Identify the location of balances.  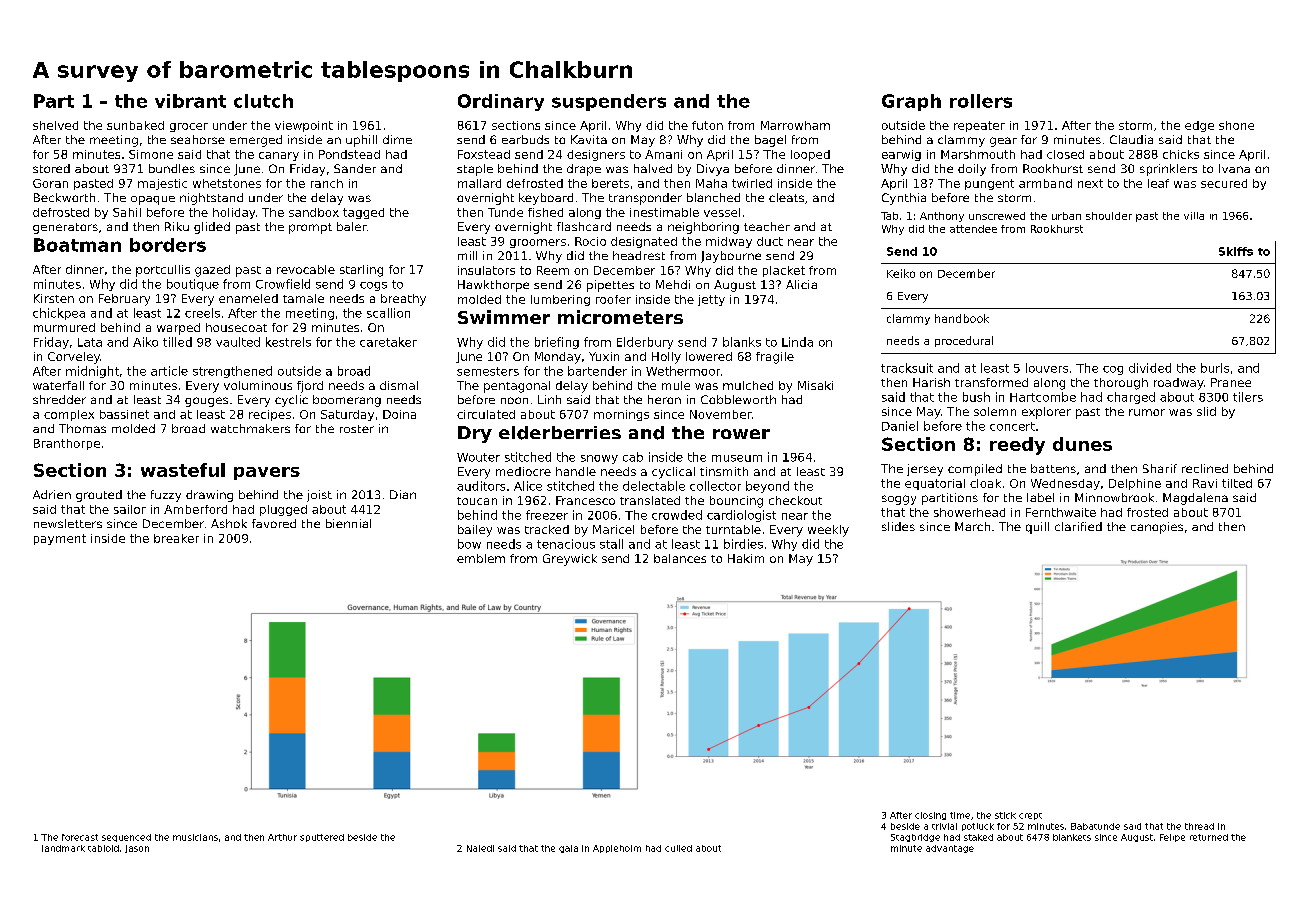
(680, 558).
